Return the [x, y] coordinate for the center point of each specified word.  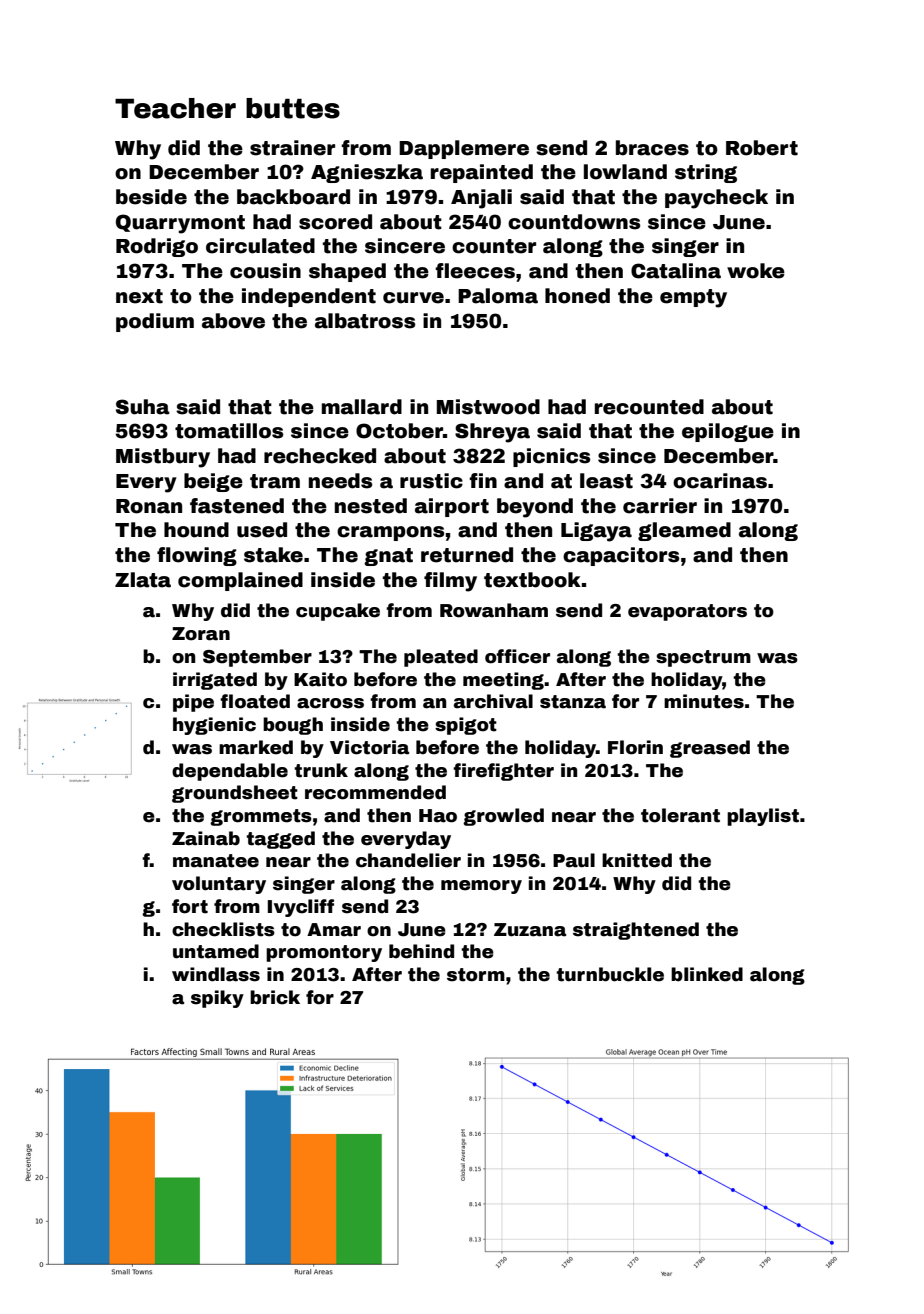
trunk [321, 770]
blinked [707, 974]
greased [710, 749]
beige [213, 482]
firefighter [503, 772]
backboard [293, 197]
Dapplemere [464, 149]
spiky [217, 999]
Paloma [498, 296]
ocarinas [720, 481]
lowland [625, 172]
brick [275, 997]
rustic [431, 481]
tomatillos [229, 431]
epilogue [728, 432]
